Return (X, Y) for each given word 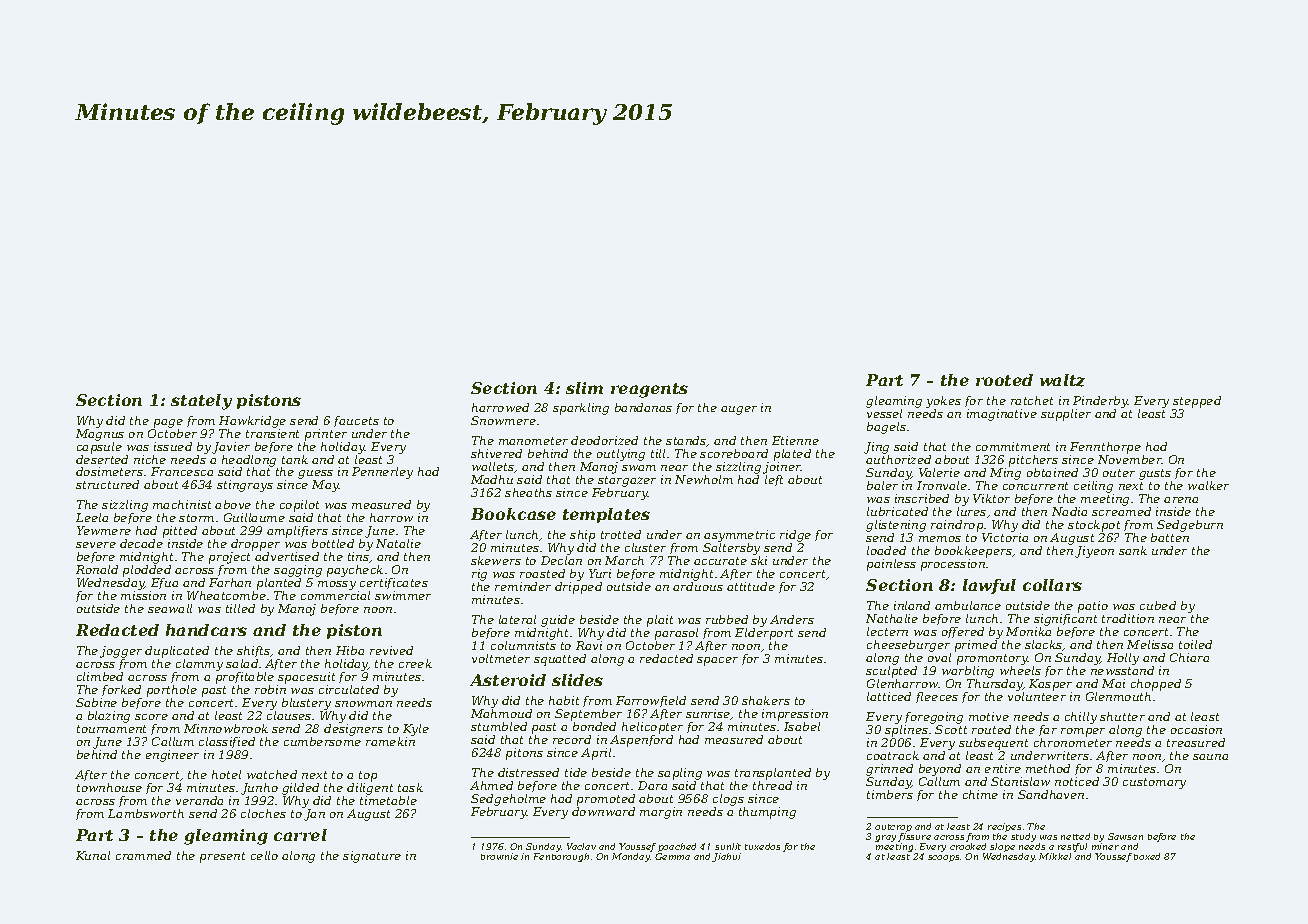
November (1130, 459)
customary (1154, 783)
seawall (170, 608)
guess (315, 474)
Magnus (100, 435)
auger (739, 410)
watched (272, 774)
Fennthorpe (1105, 448)
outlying (621, 455)
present (222, 857)
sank (1133, 550)
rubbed (727, 619)
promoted (606, 800)
